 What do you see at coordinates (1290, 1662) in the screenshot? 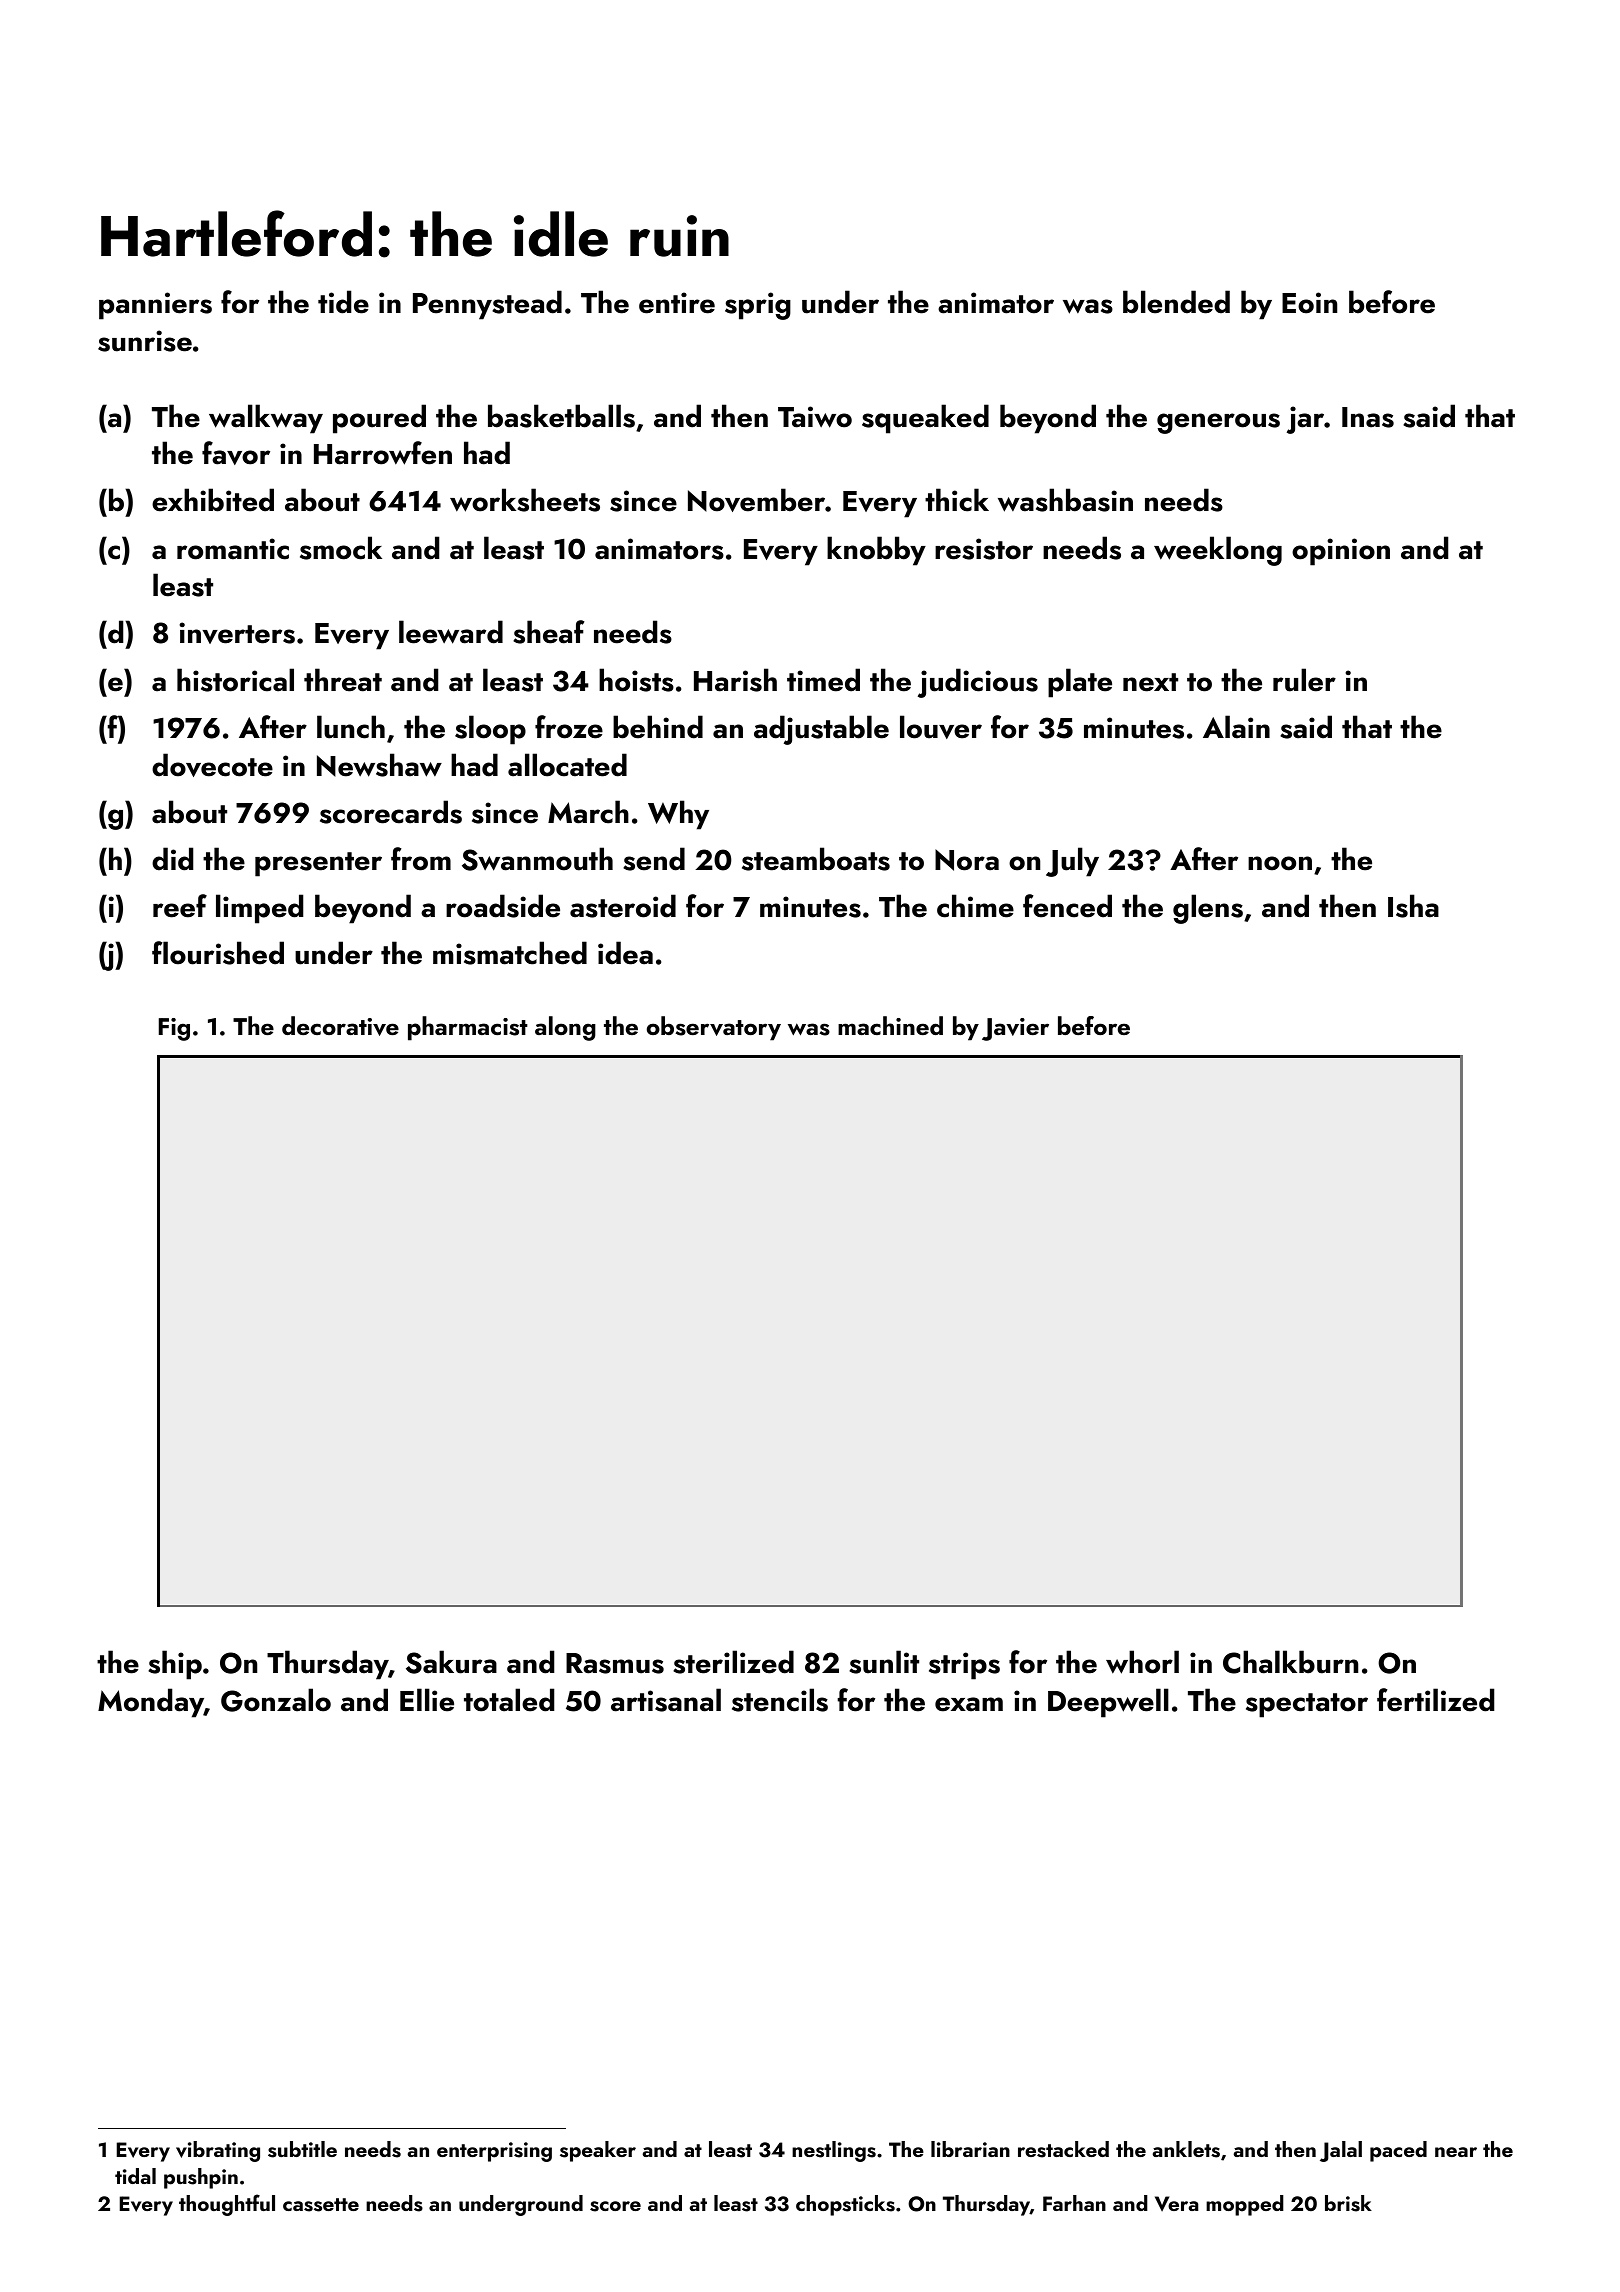
I see `Chalkburn` at bounding box center [1290, 1662].
